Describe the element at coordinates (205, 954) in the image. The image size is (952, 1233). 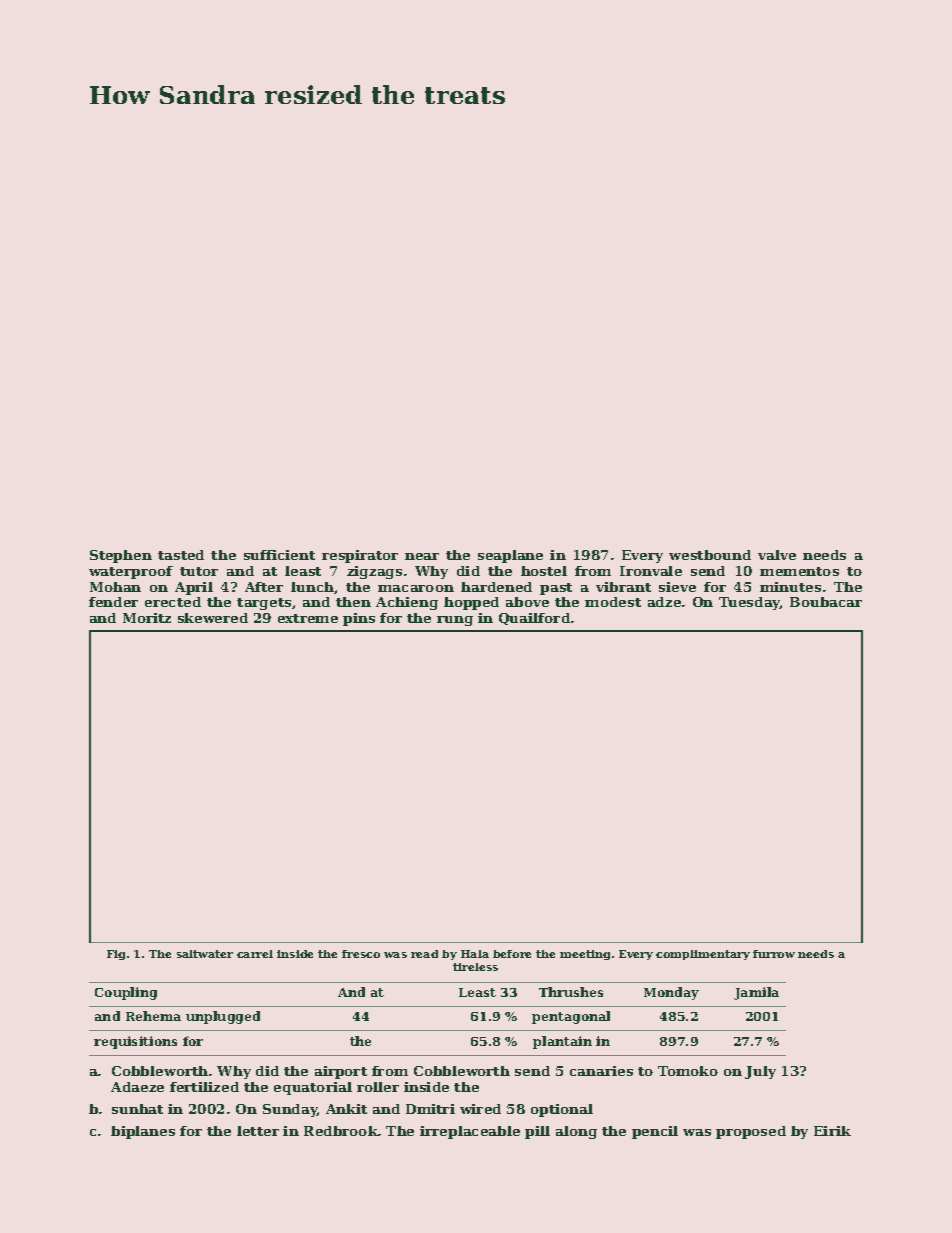
I see `saltwater` at that location.
